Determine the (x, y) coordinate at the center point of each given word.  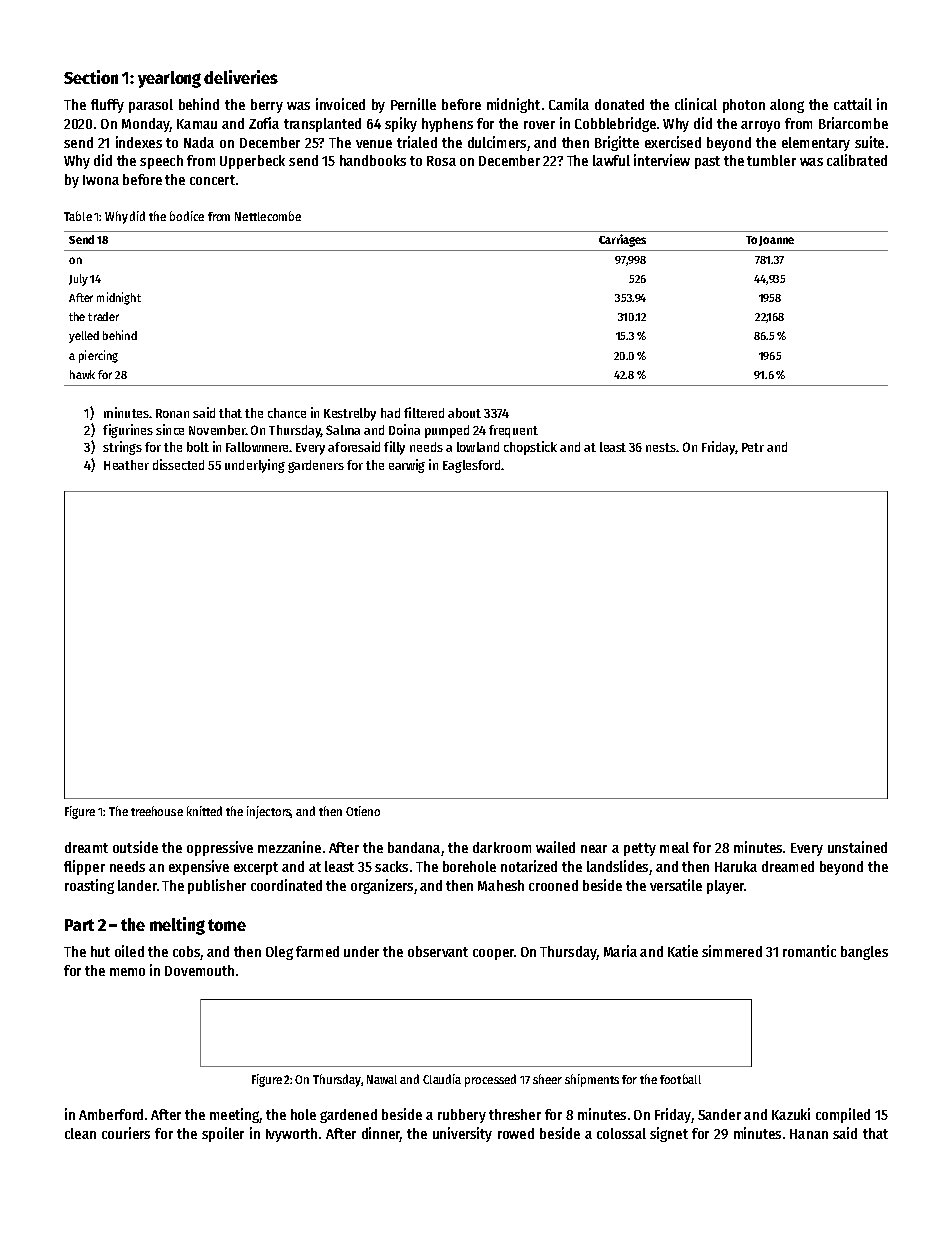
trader (103, 316)
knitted (204, 811)
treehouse (157, 811)
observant (438, 951)
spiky (401, 124)
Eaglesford (471, 466)
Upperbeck (252, 162)
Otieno (363, 811)
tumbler (771, 160)
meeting (234, 1115)
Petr (753, 447)
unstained (857, 847)
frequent (513, 431)
